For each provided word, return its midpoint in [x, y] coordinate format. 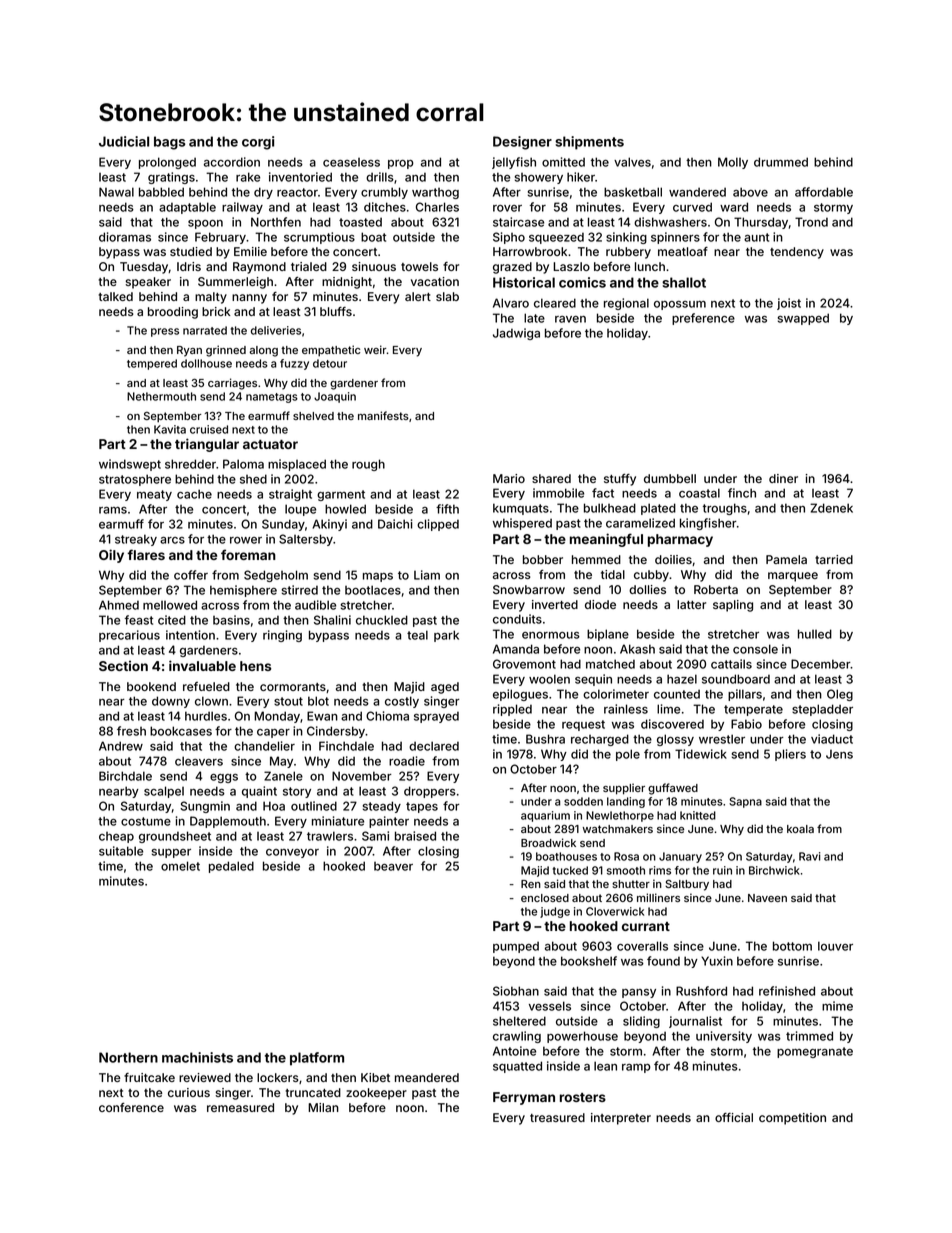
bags [170, 143]
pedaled [231, 867]
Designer [522, 143]
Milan [323, 1107]
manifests [383, 415]
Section [123, 666]
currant [646, 926]
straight [290, 495]
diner [783, 478]
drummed [781, 162]
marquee [793, 577]
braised [415, 836]
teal [417, 635]
